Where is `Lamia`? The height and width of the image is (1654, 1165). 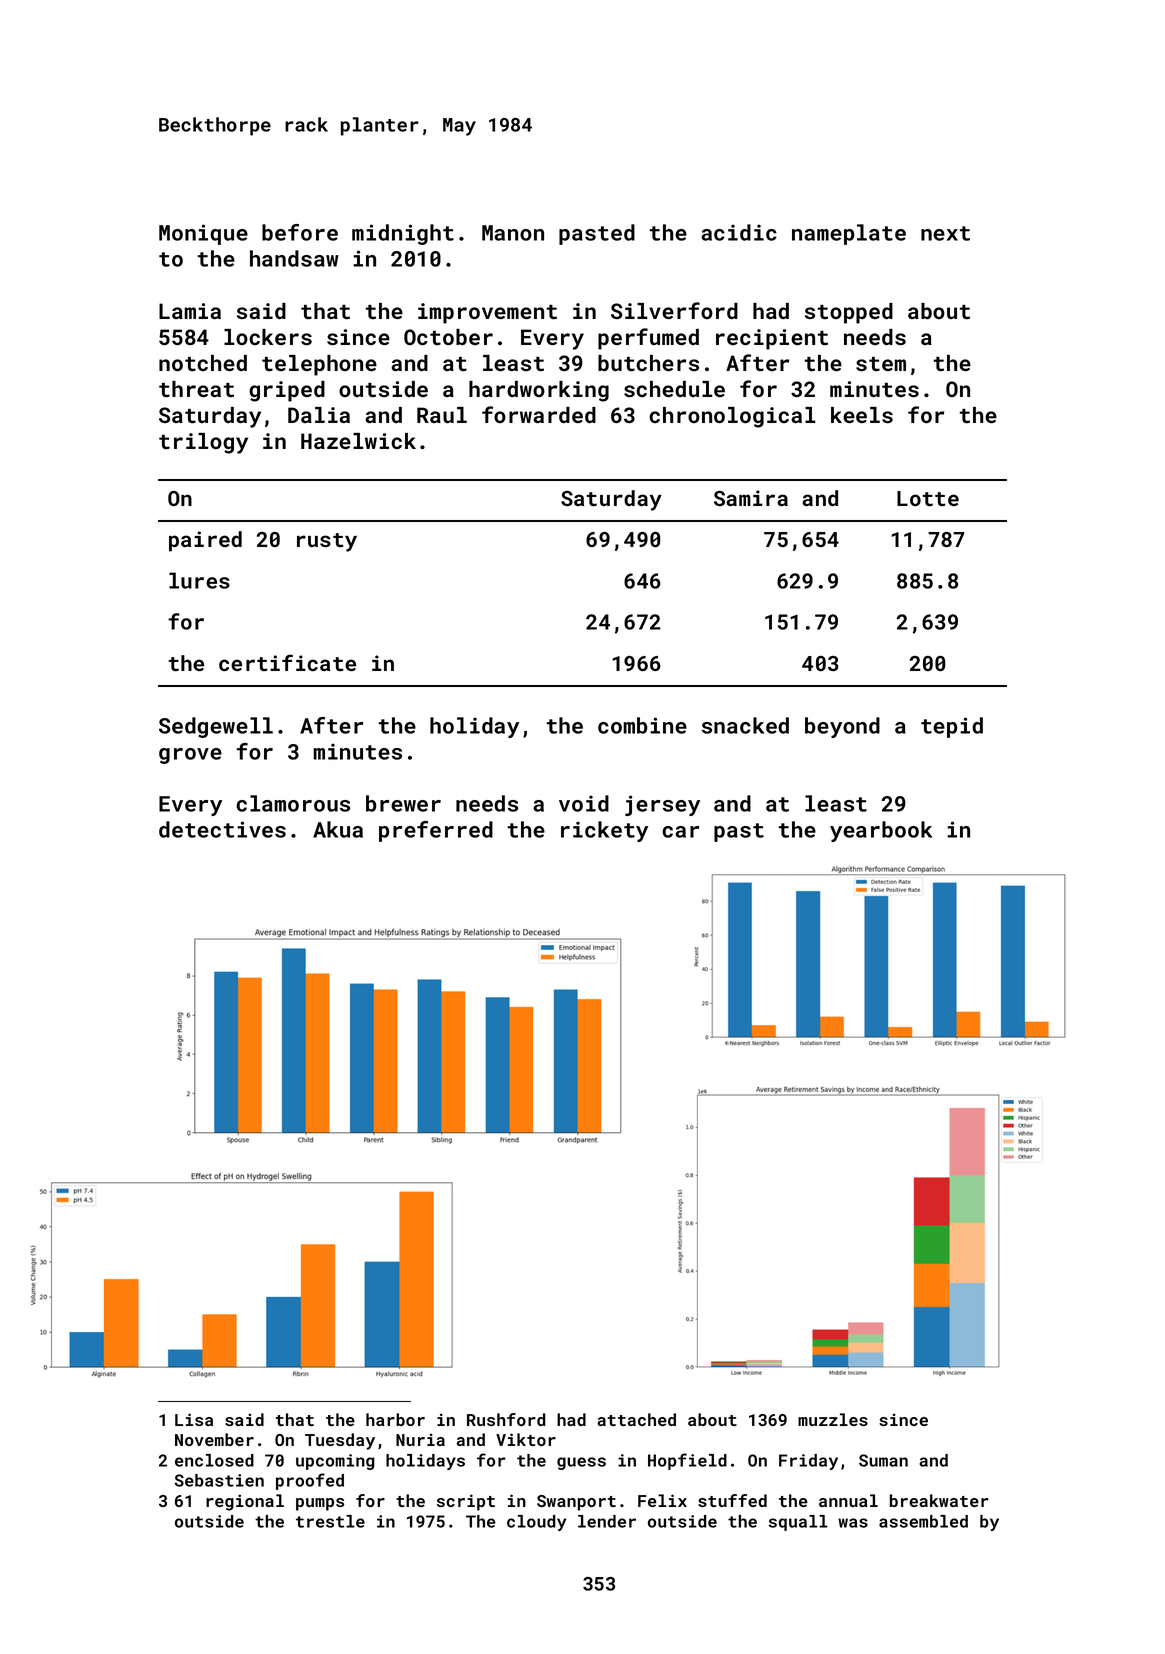
Lamia is located at coordinates (190, 311).
